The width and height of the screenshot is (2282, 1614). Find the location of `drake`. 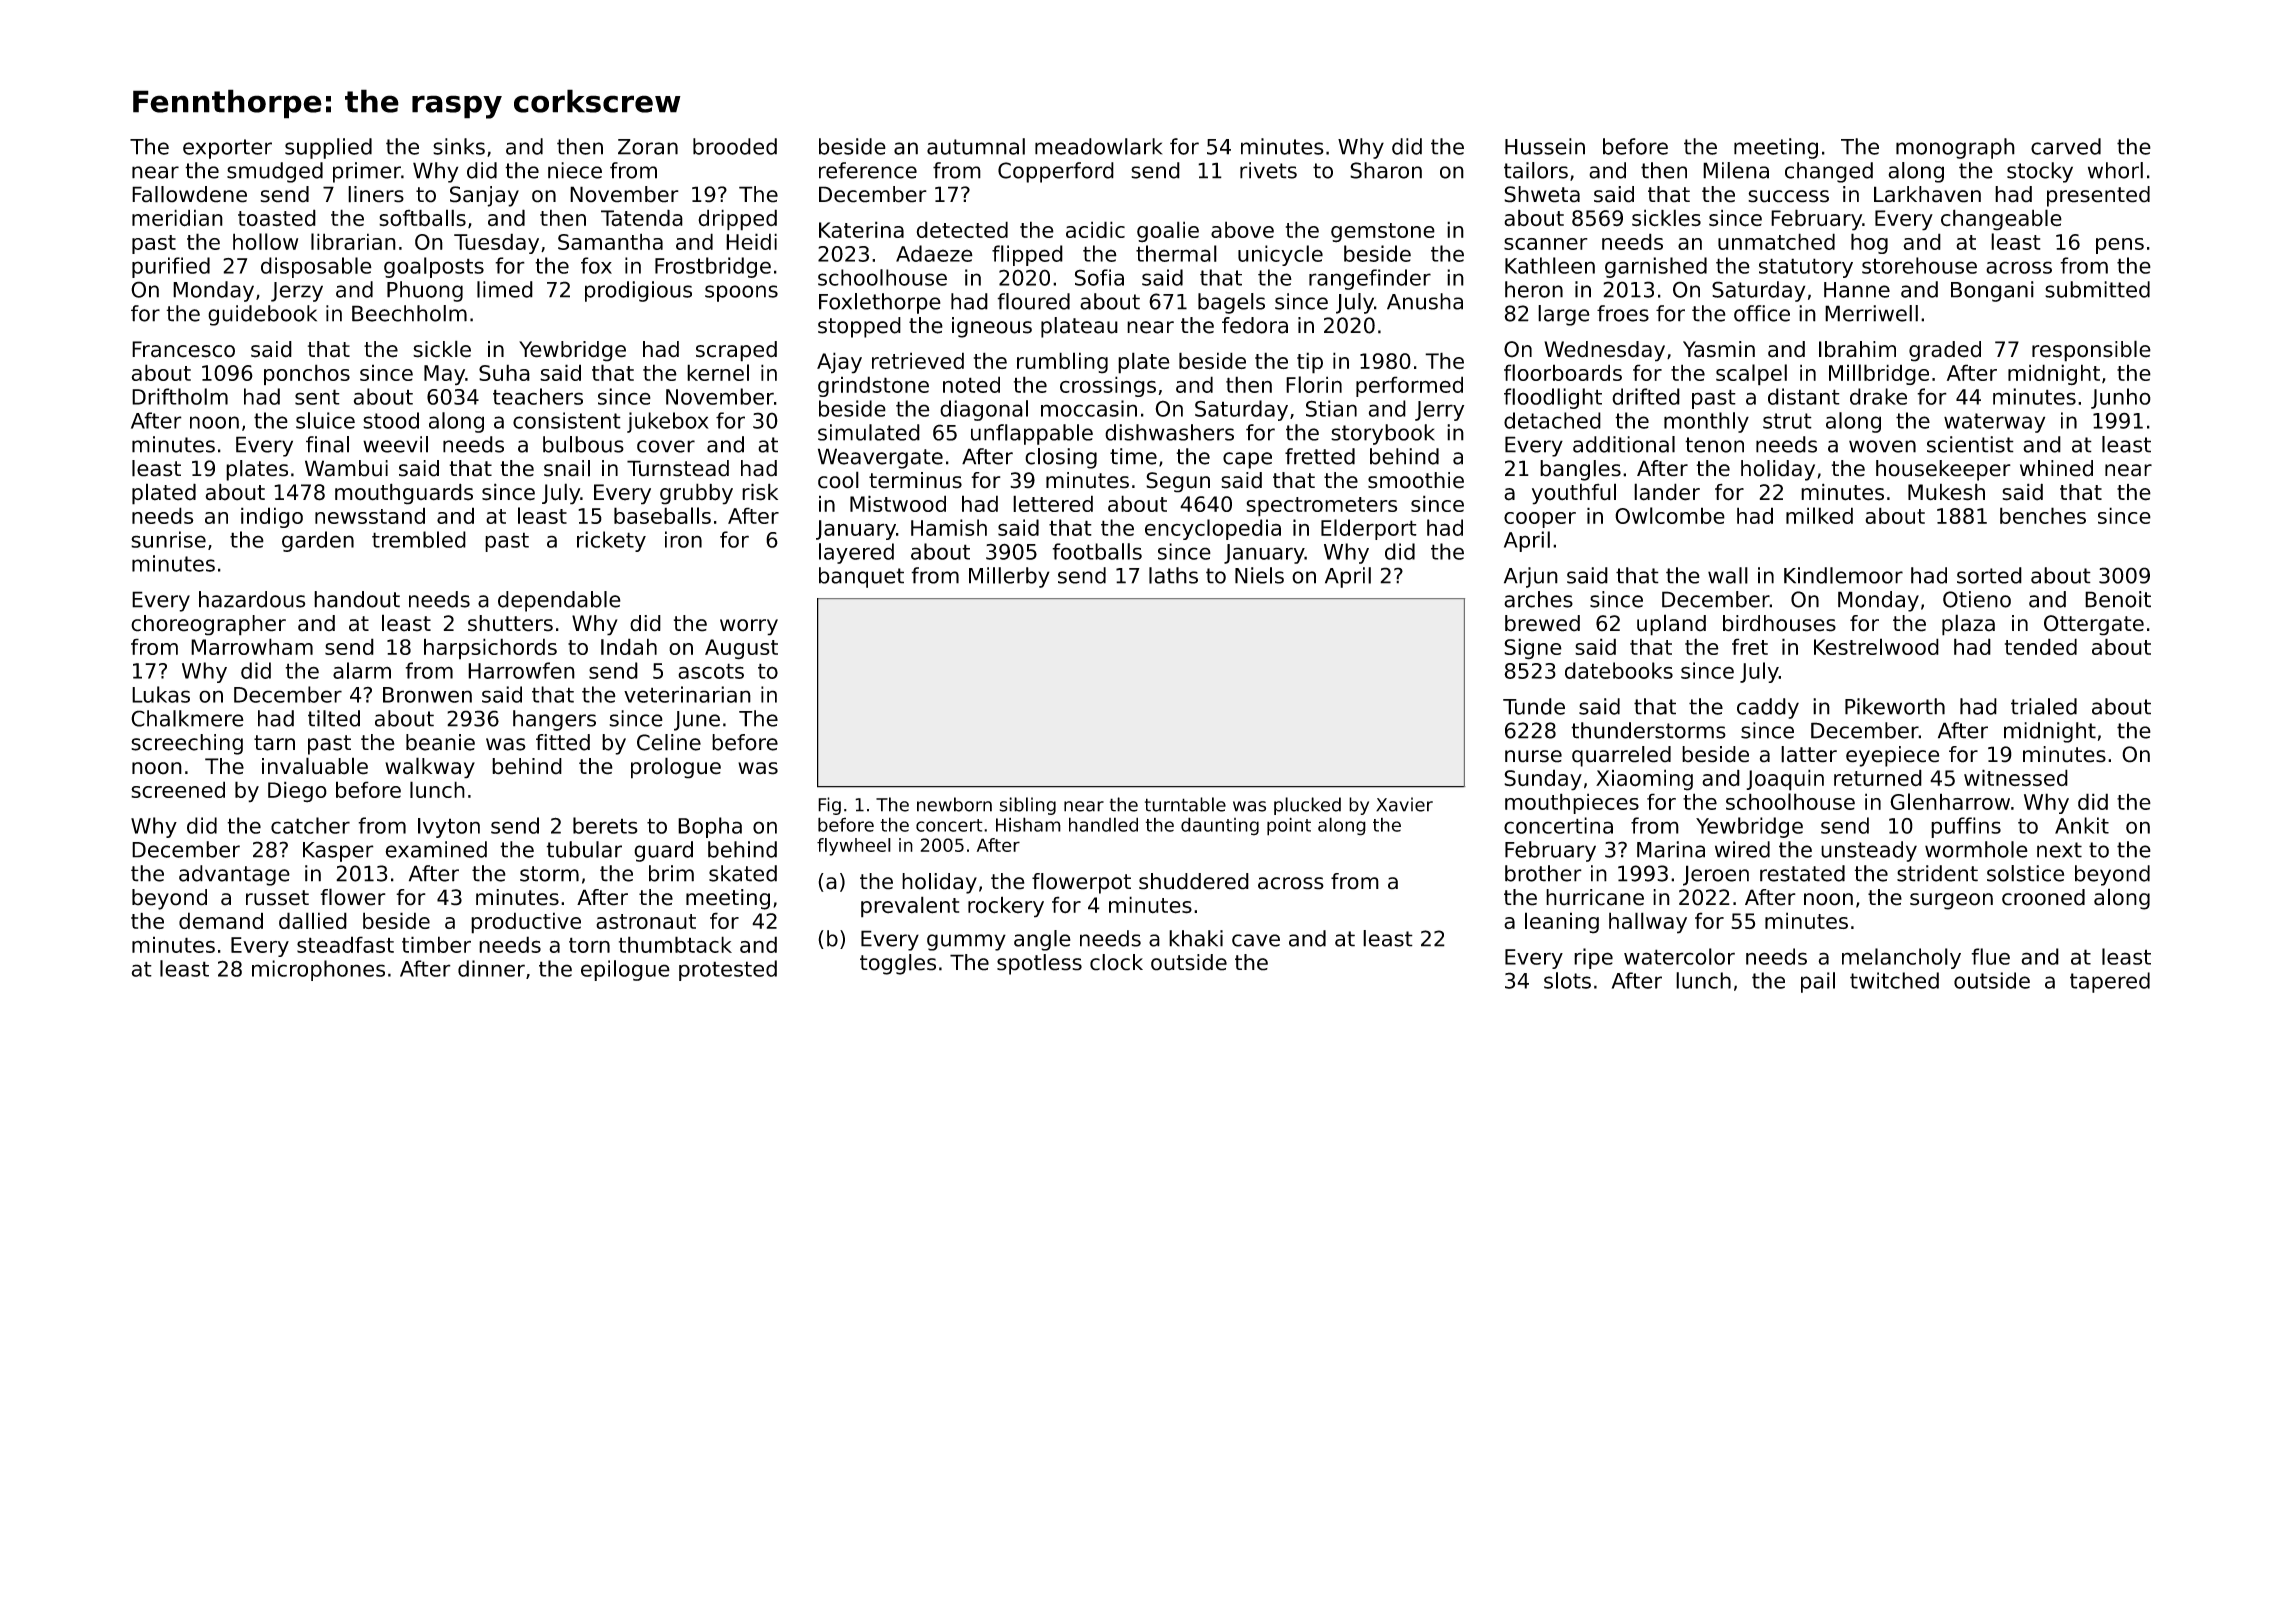

drake is located at coordinates (1878, 396).
